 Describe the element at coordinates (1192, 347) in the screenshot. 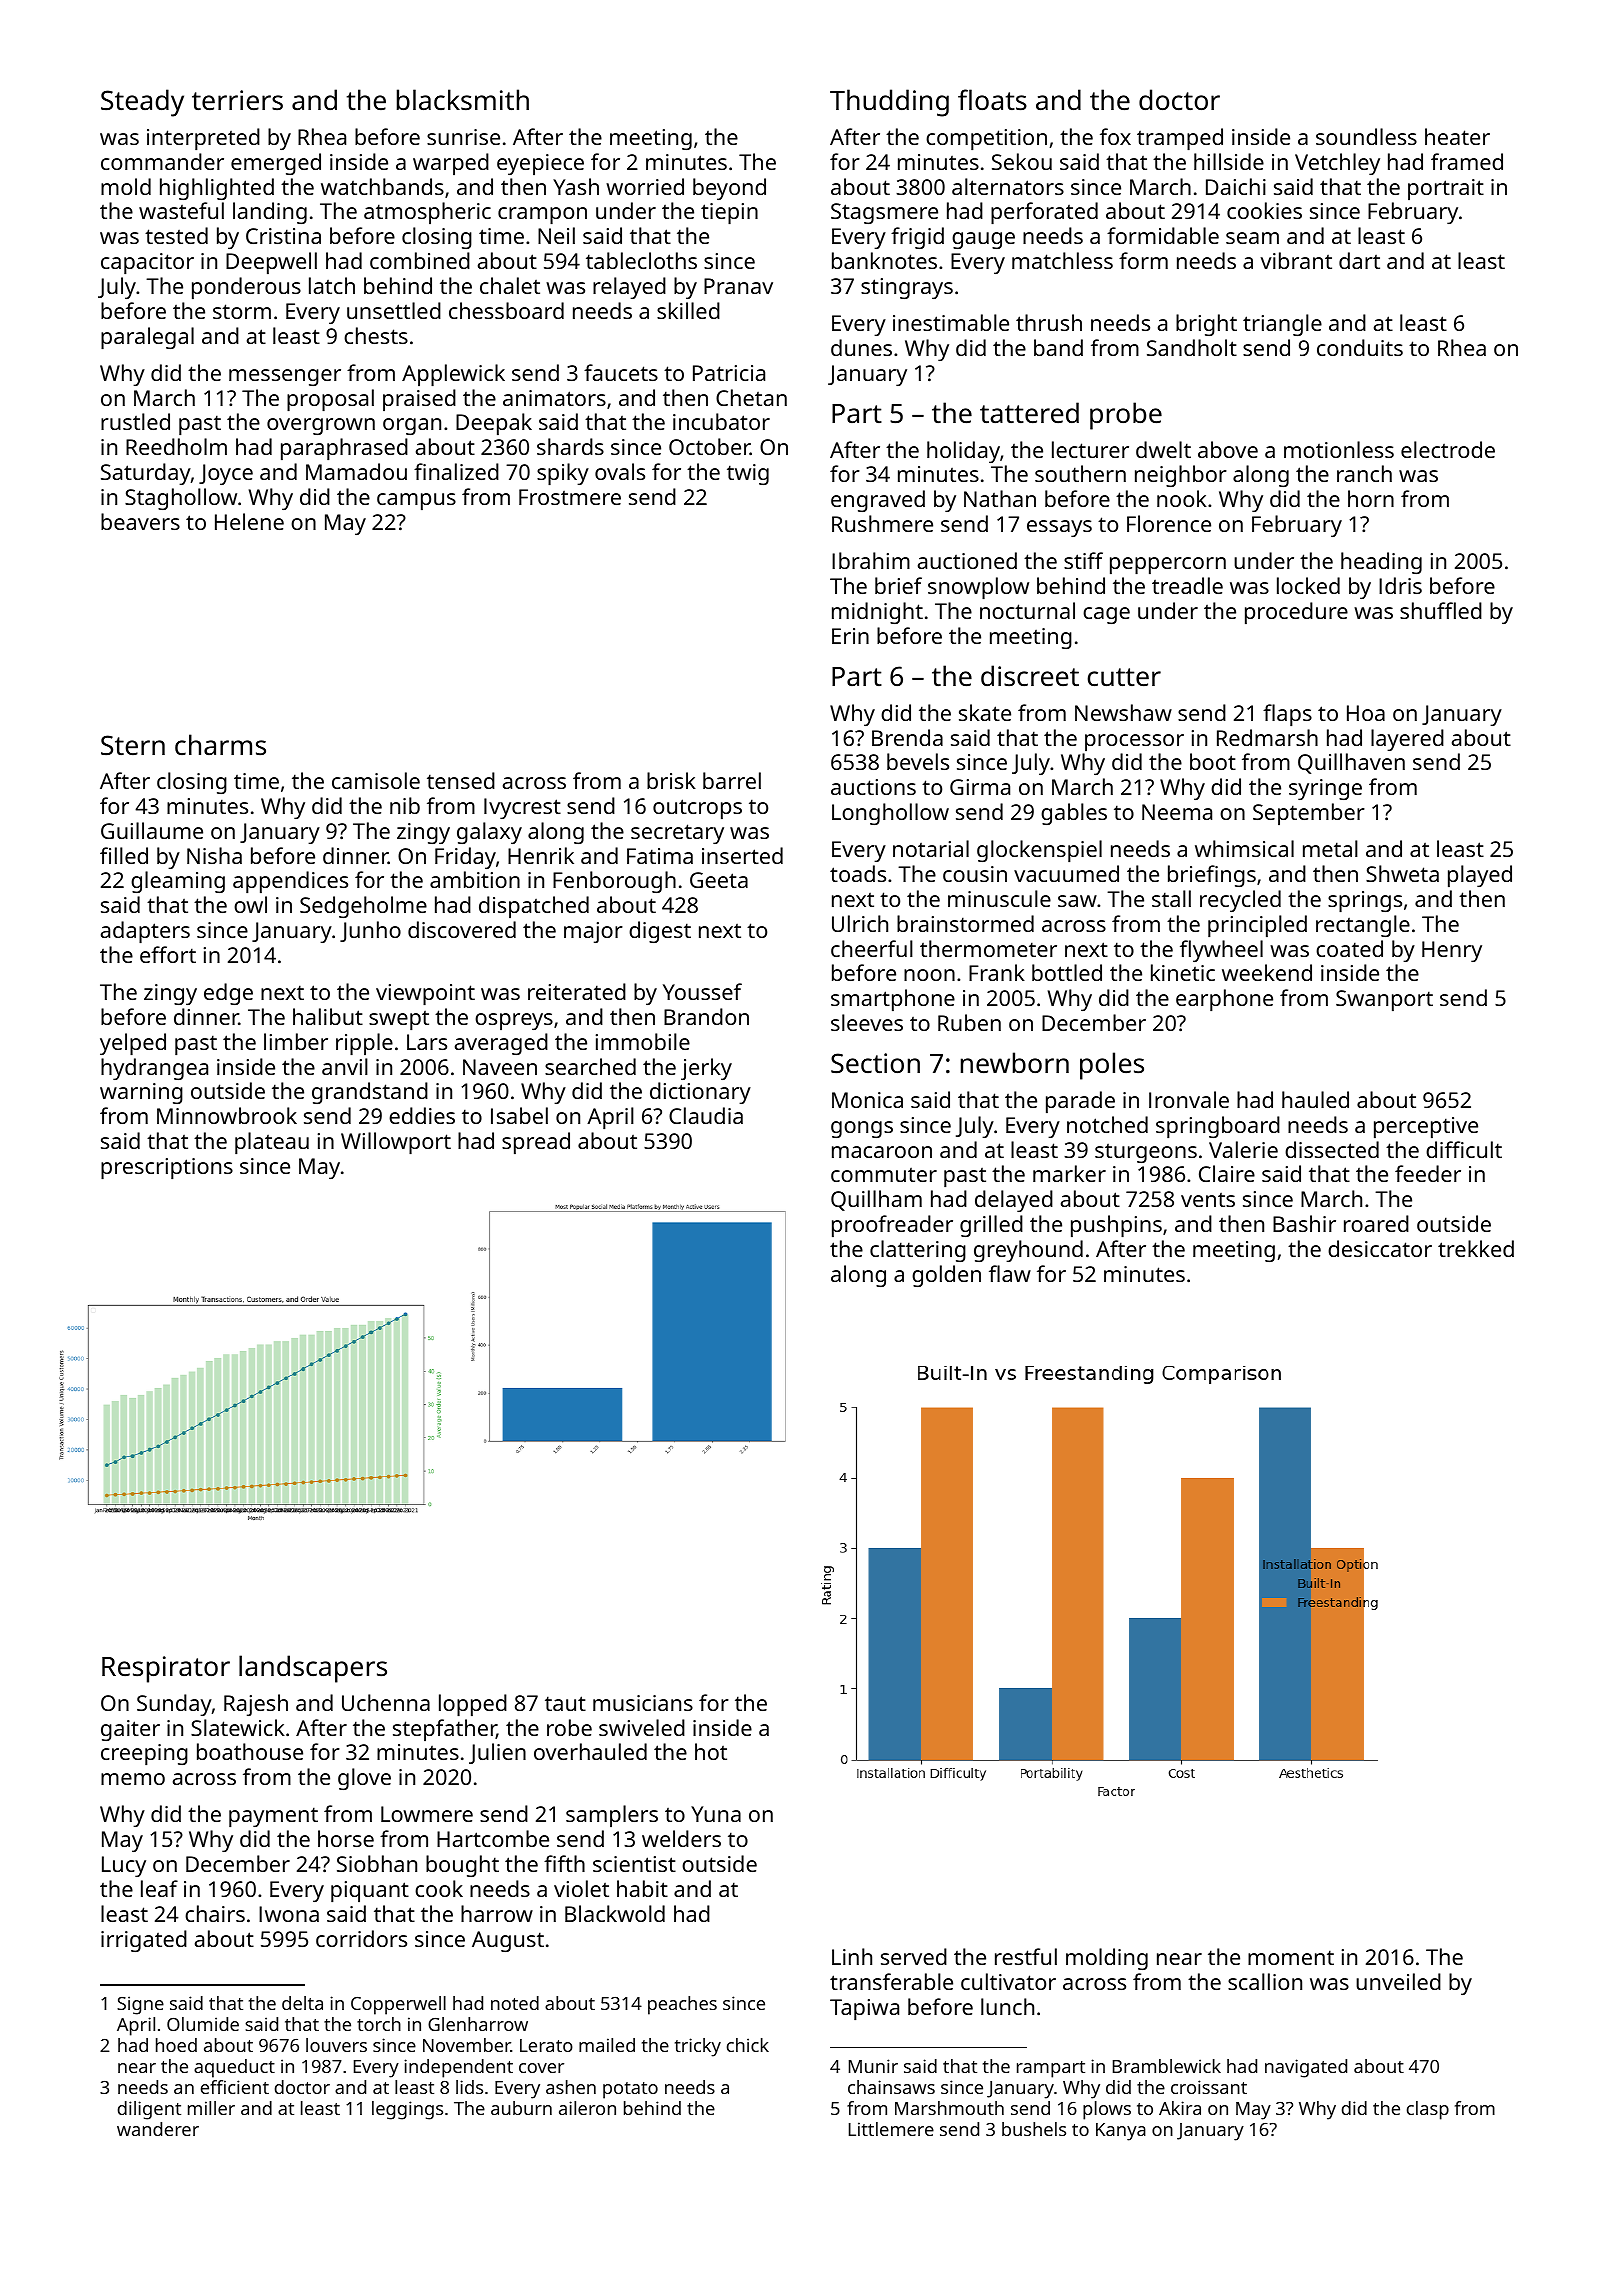

I see `Sandholt` at that location.
